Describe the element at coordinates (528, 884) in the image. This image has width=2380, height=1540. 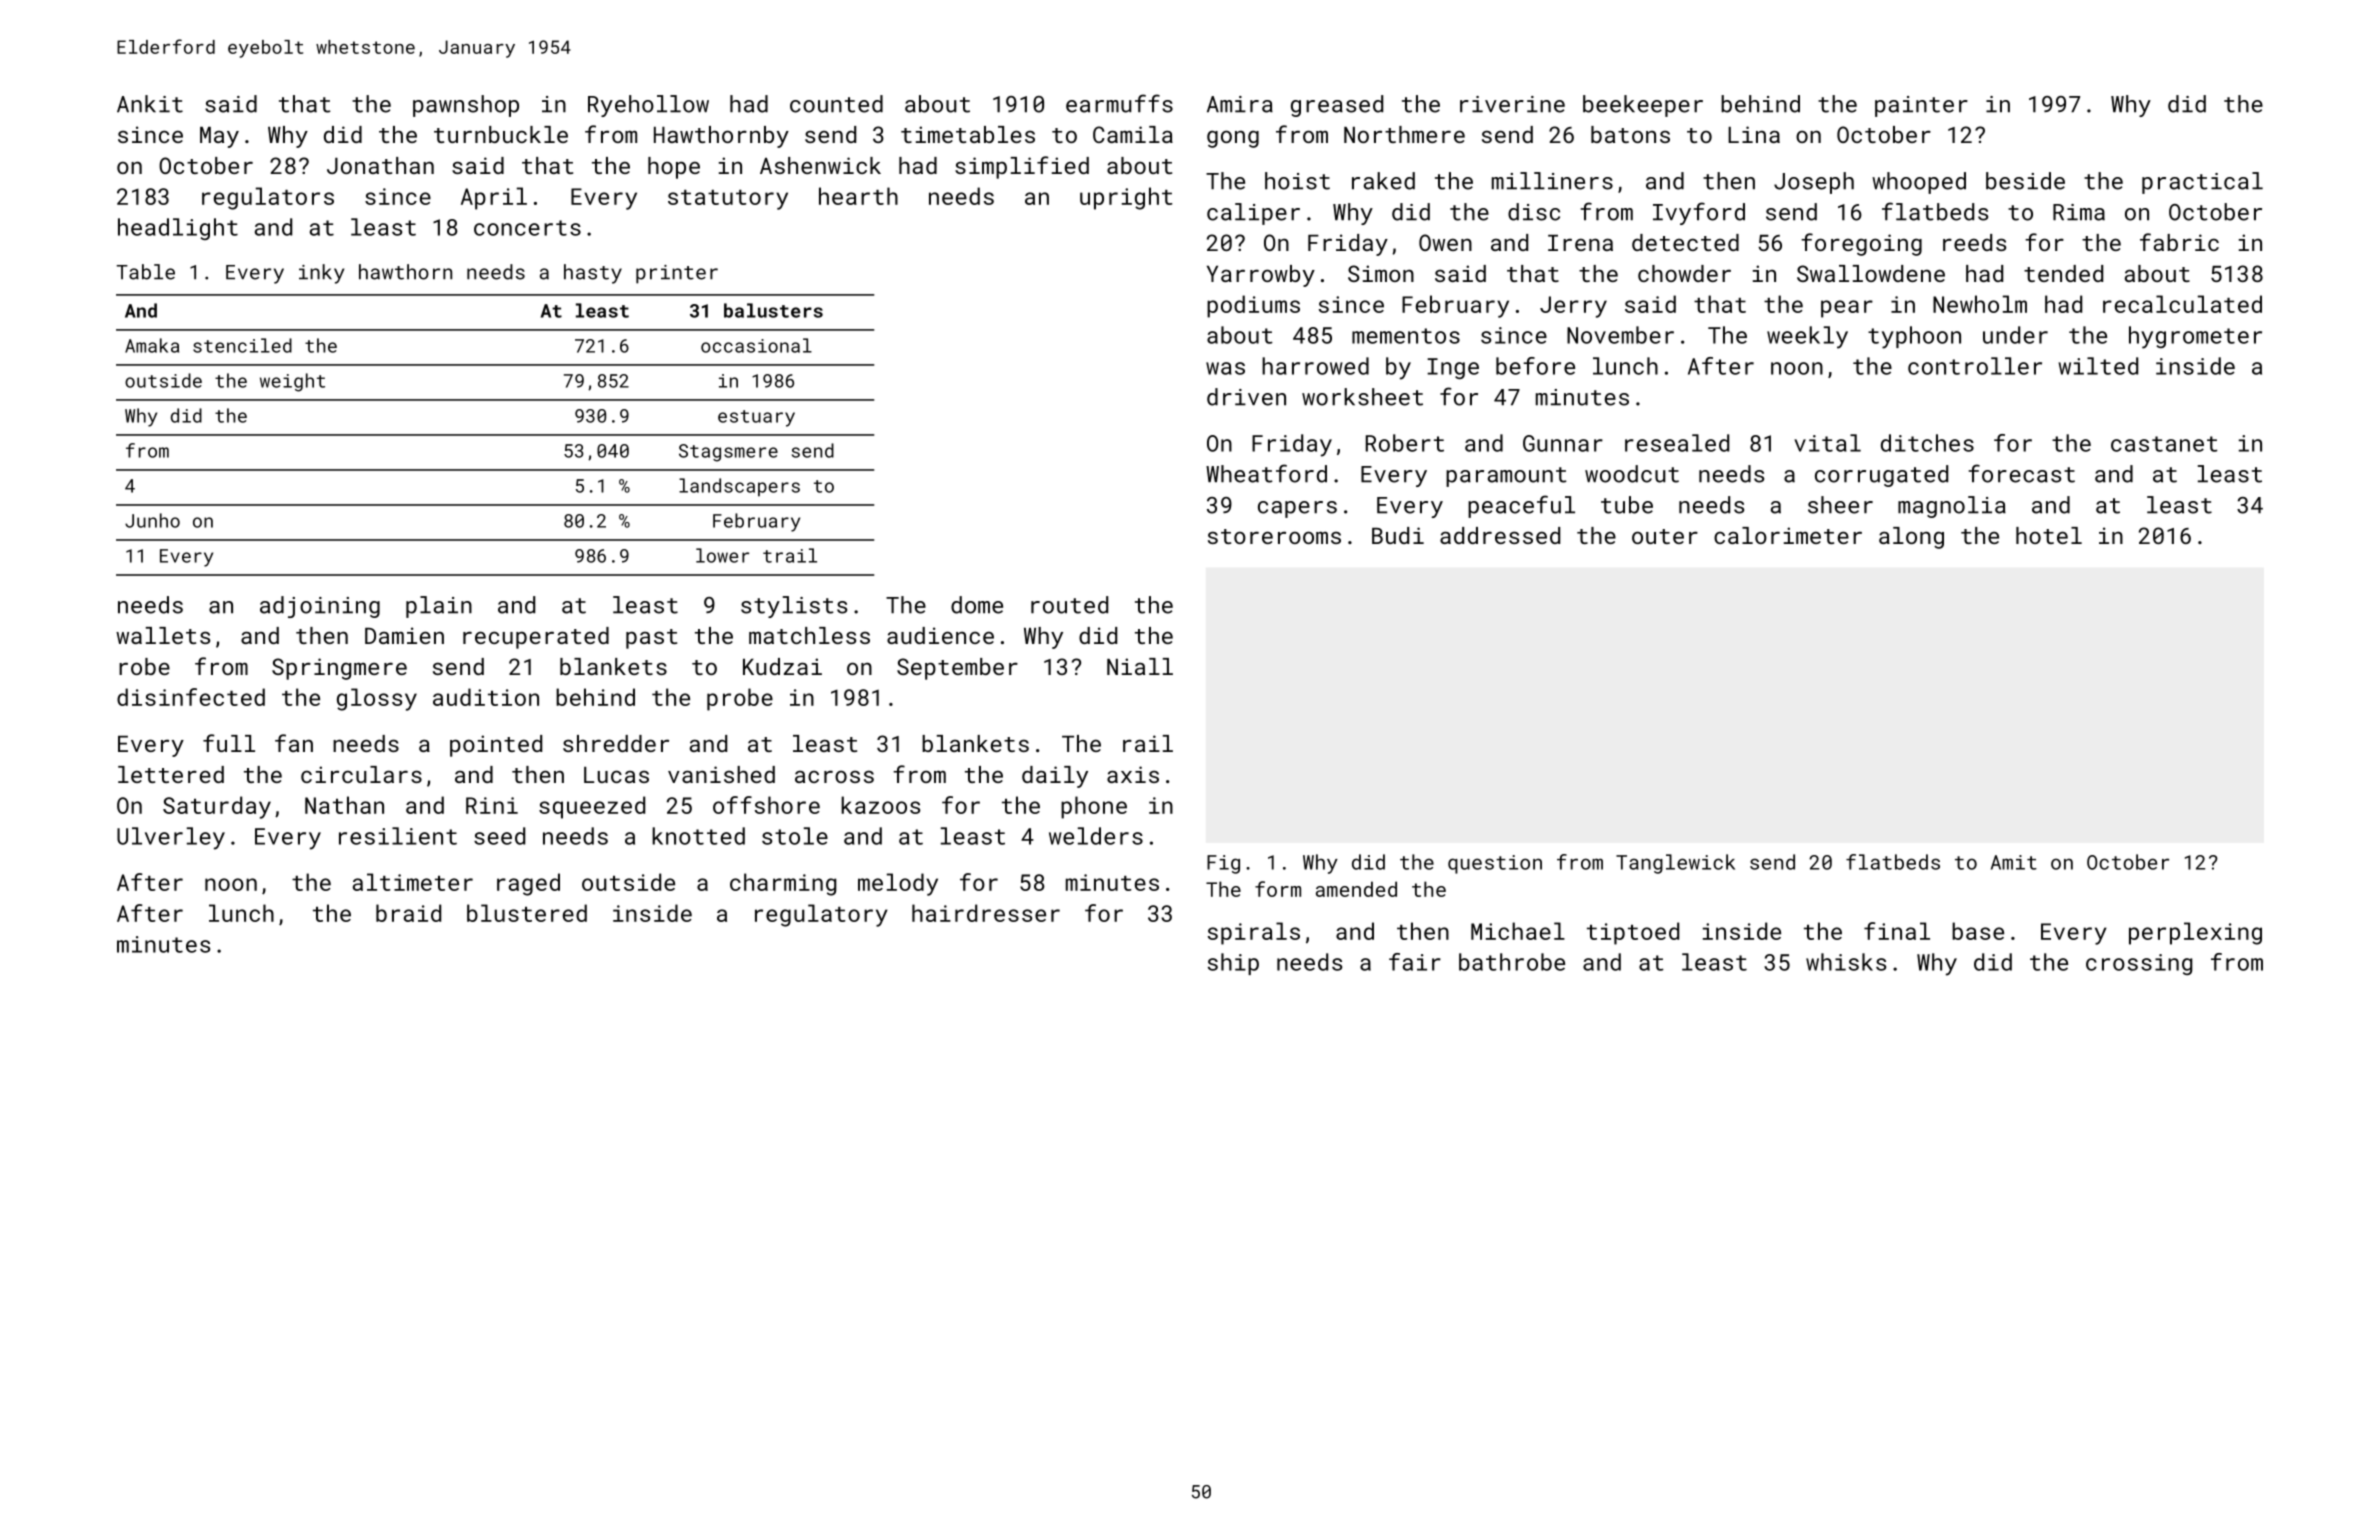
I see `raged` at that location.
